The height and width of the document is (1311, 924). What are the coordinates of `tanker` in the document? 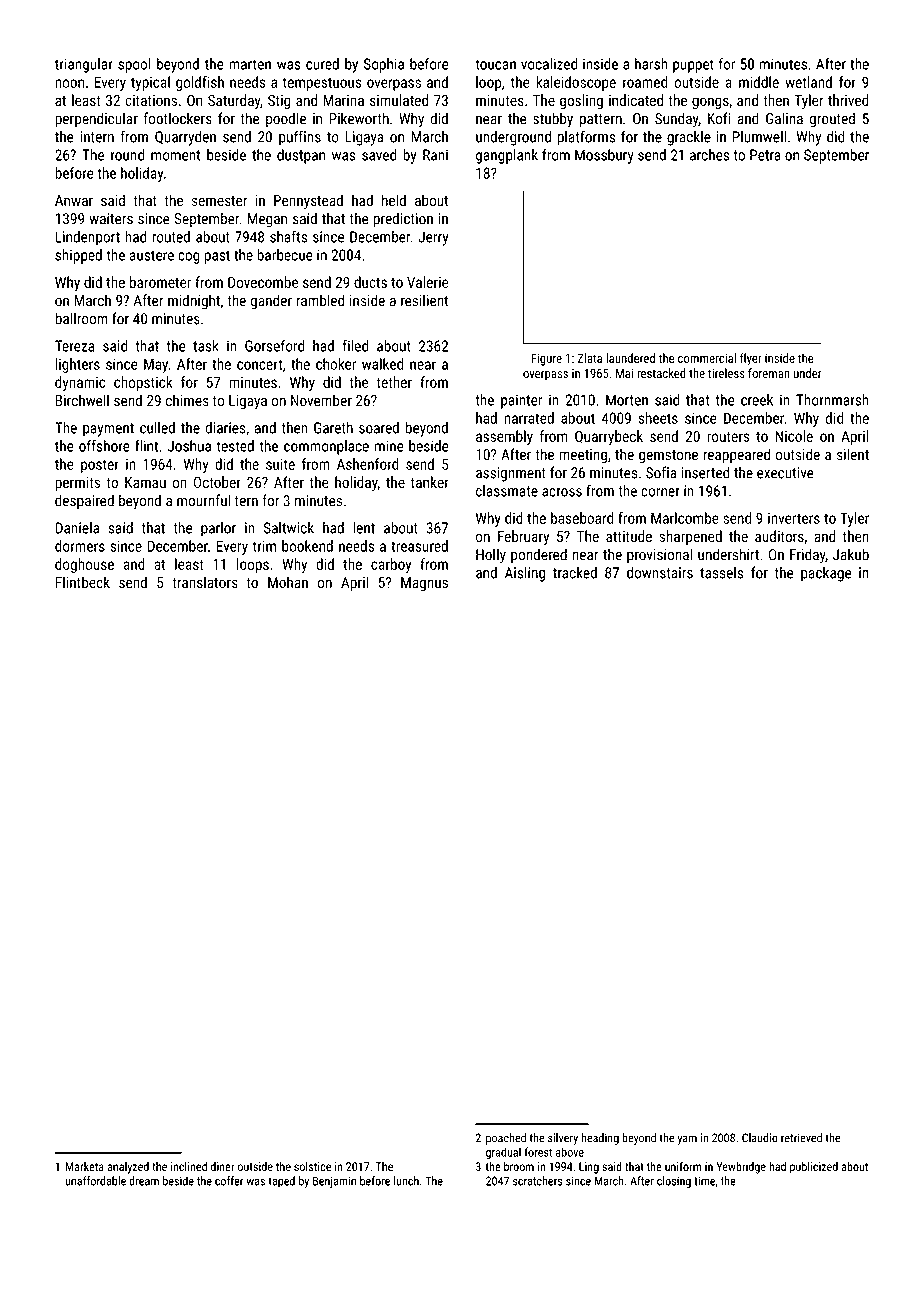 It's located at (430, 482).
